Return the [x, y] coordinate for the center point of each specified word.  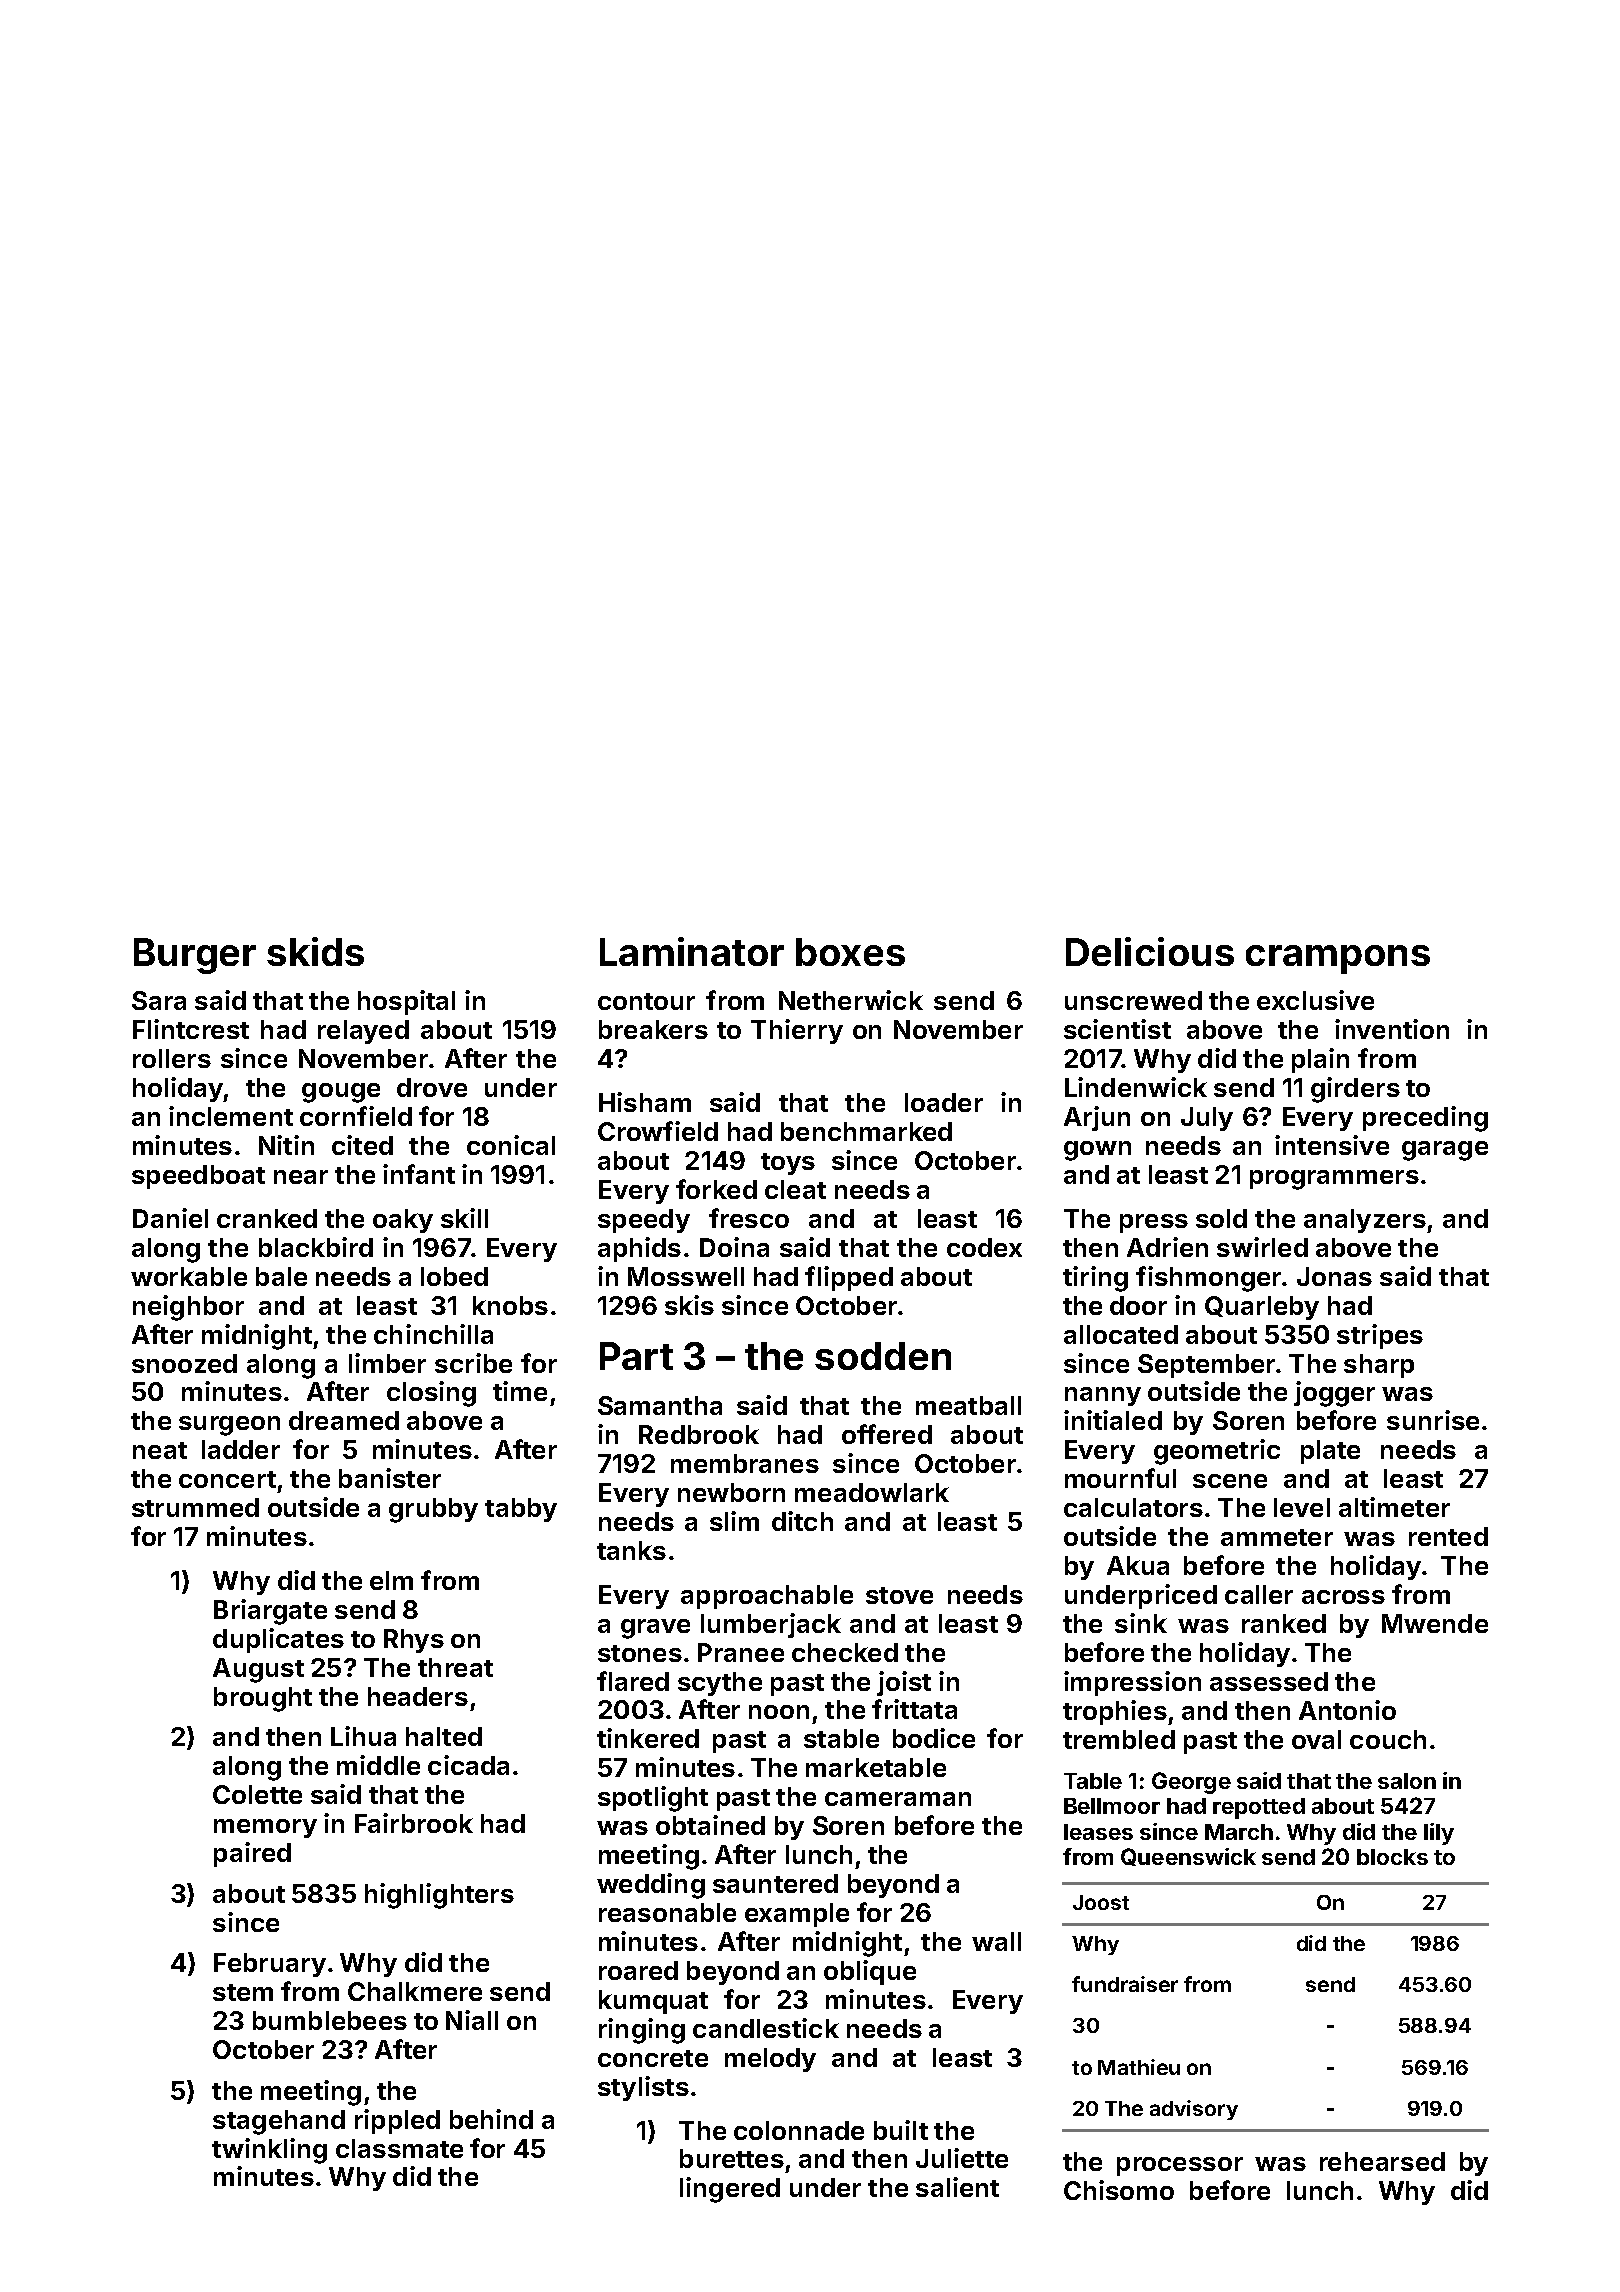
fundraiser [1125, 1984]
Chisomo [1119, 2190]
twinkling [269, 2151]
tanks [631, 1550]
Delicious [1150, 951]
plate [1330, 1452]
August [258, 1670]
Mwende [1435, 1623]
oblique [870, 1972]
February [270, 1965]
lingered [730, 2190]
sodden [883, 1356]
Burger [195, 956]
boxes [850, 952]
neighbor [188, 1308]
